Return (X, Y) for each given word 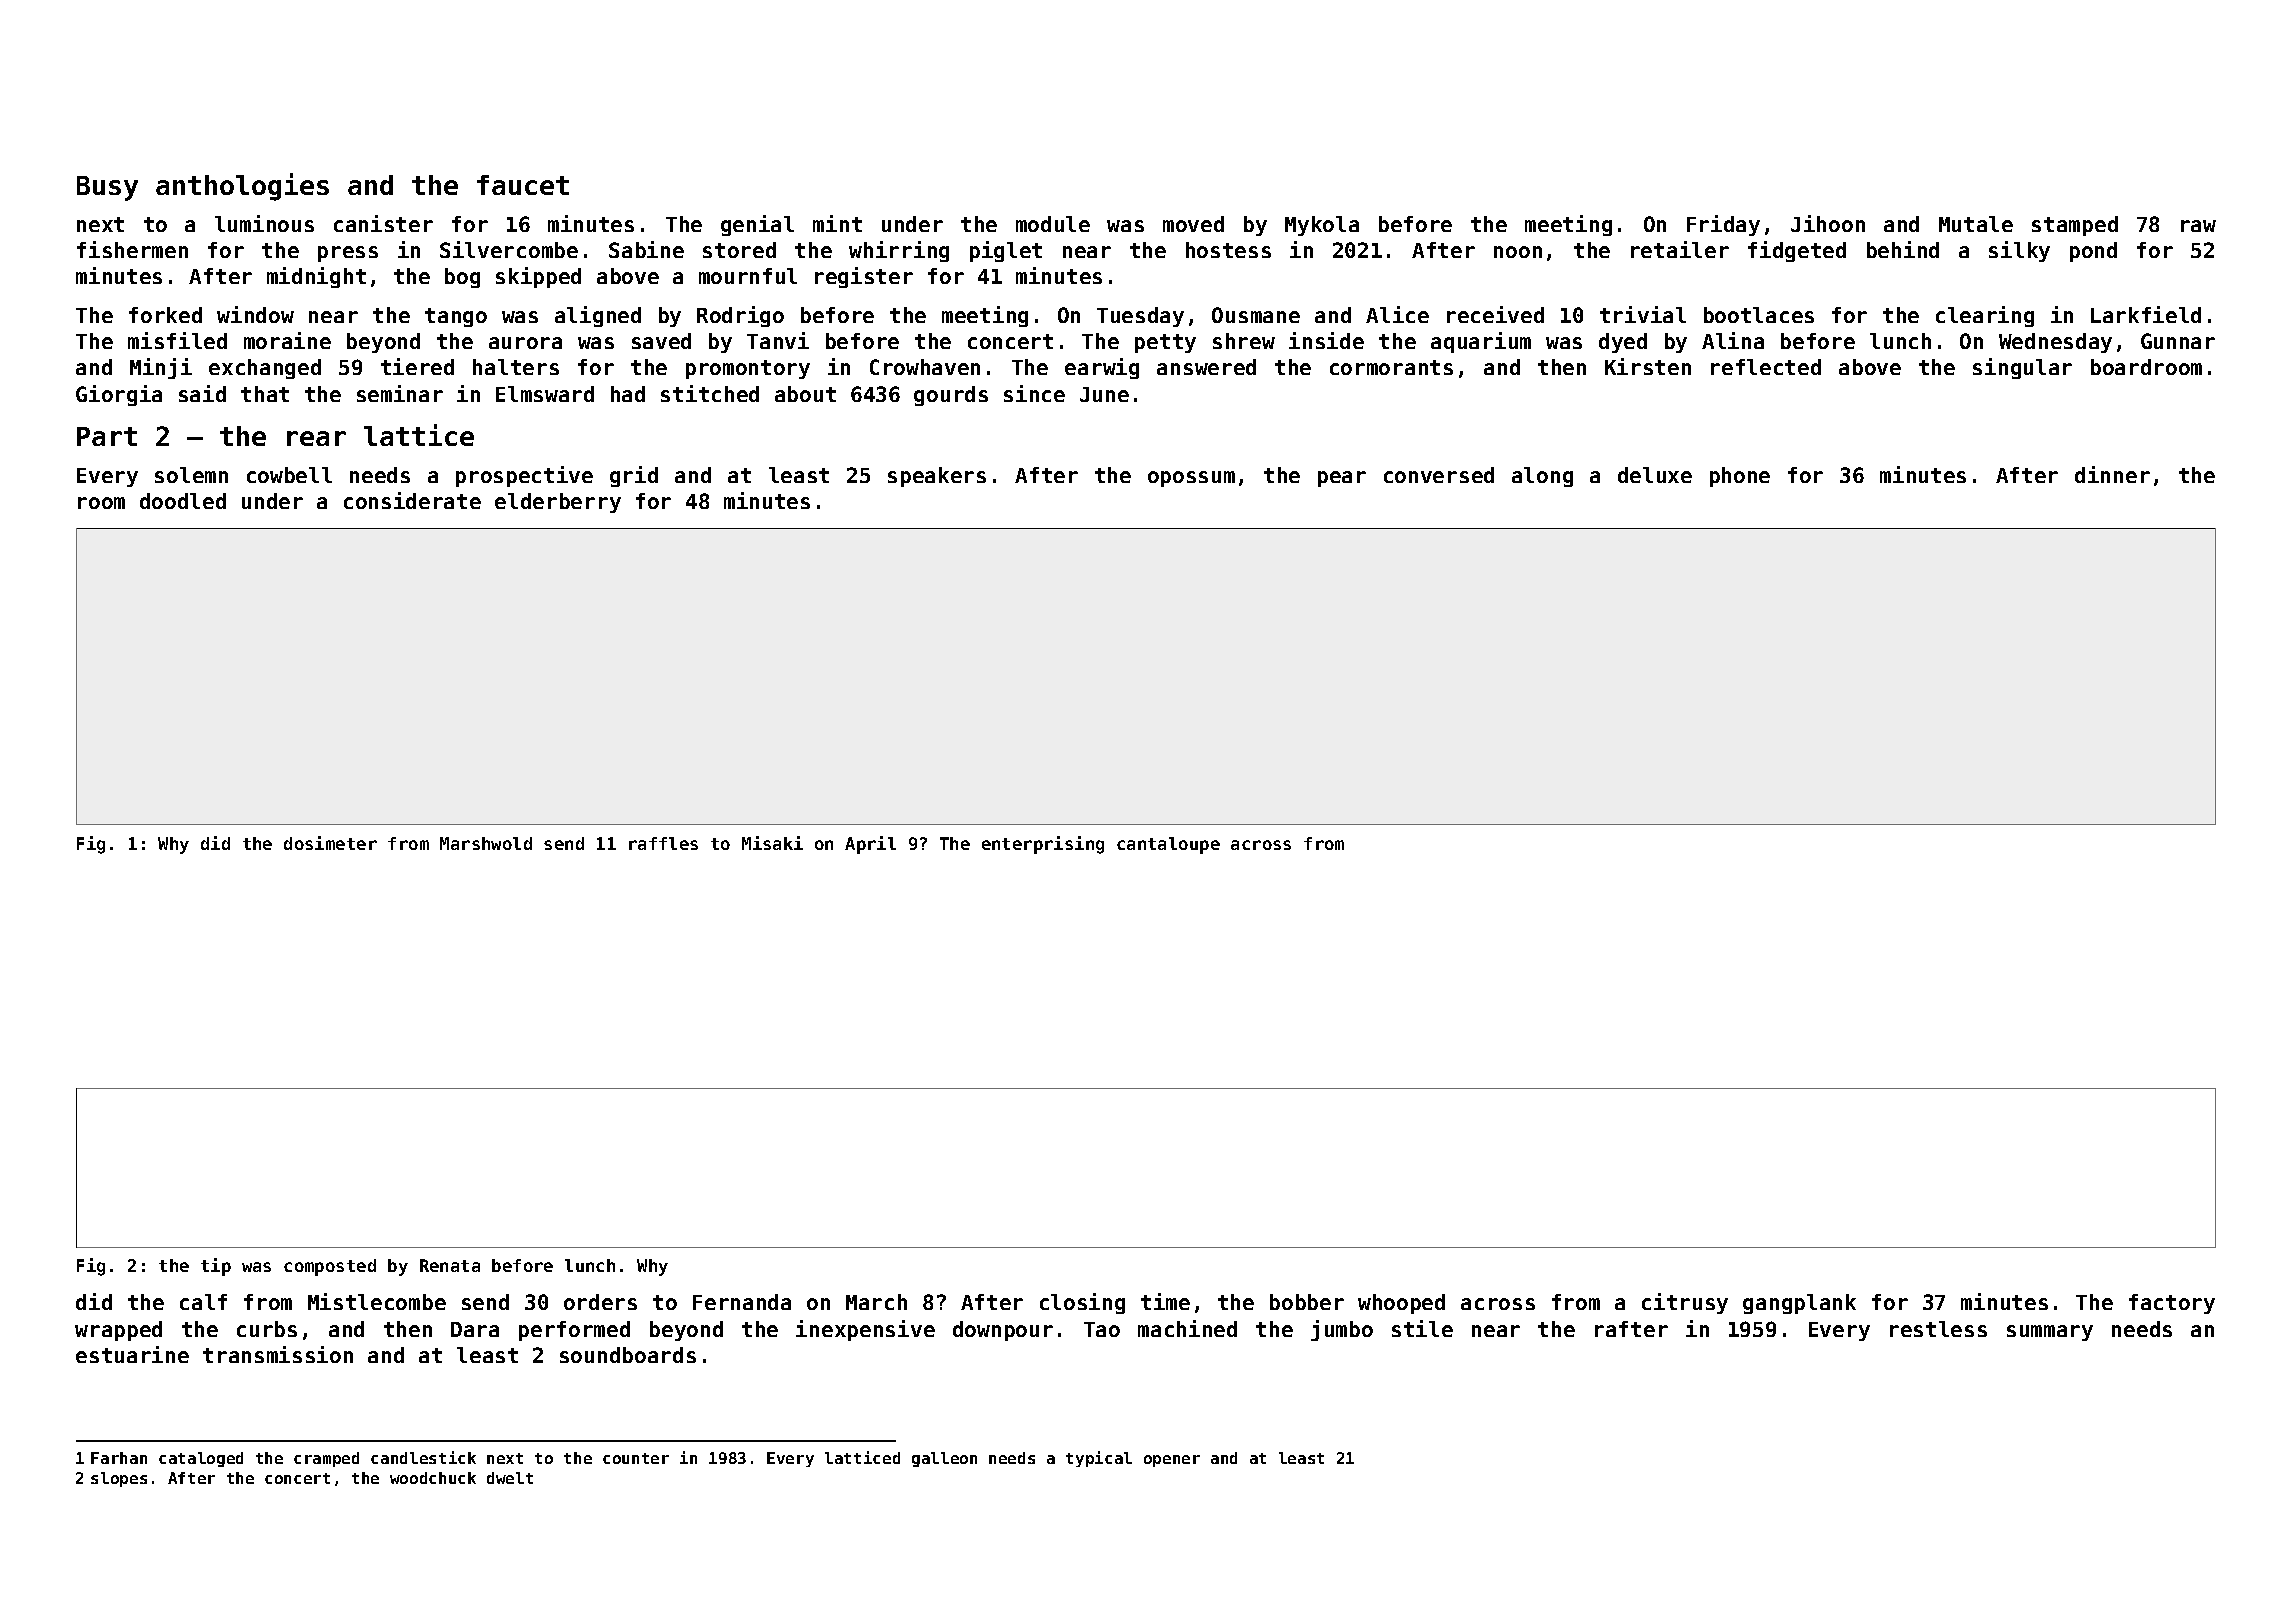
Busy (107, 188)
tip (216, 1267)
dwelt (510, 1478)
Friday (1723, 225)
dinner (2112, 474)
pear (1342, 479)
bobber (1307, 1302)
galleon (944, 1459)
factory (2172, 1304)
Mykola (1322, 226)
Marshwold (486, 843)
